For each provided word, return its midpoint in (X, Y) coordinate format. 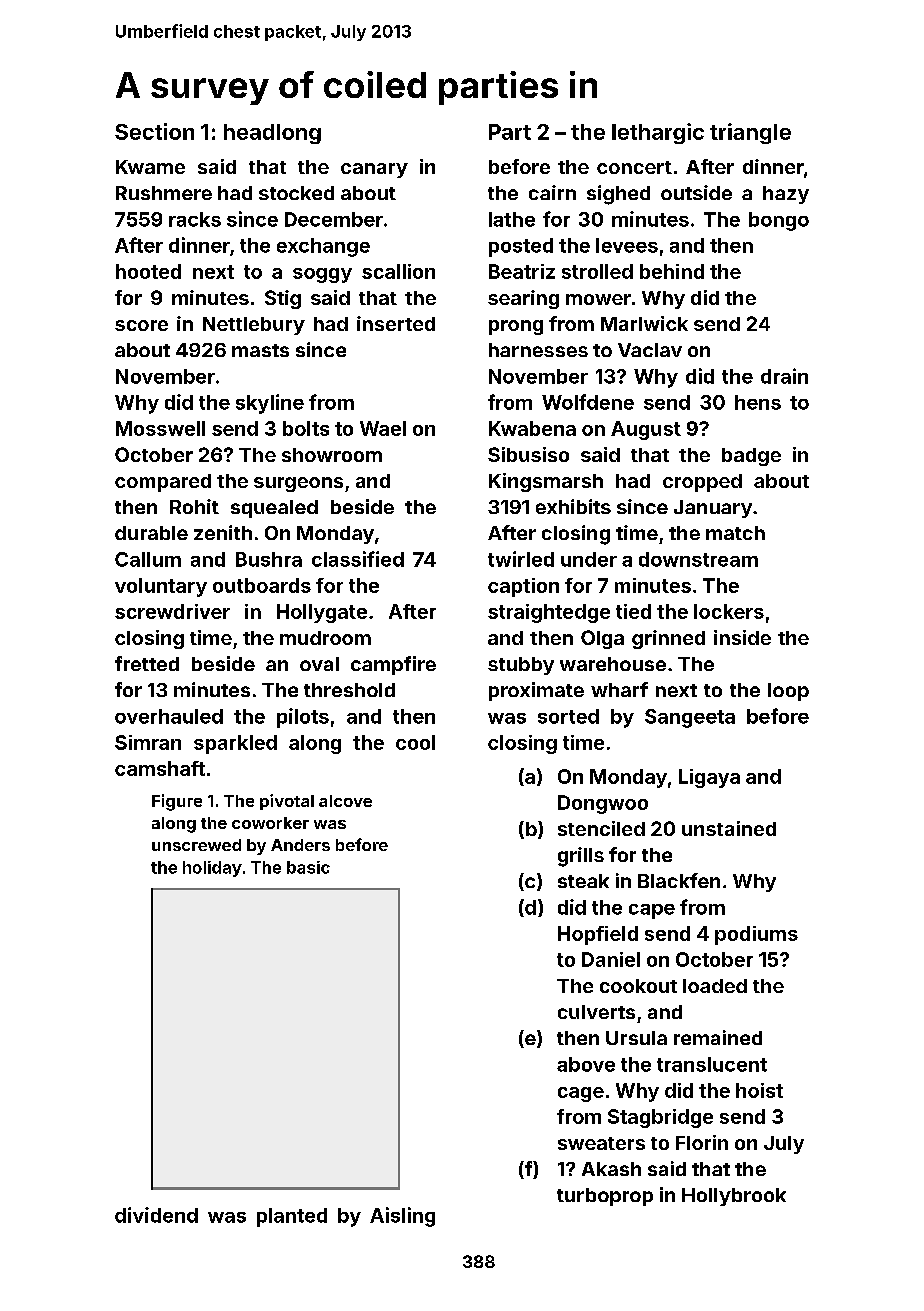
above (586, 1064)
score (141, 325)
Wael (383, 428)
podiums (756, 935)
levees (627, 245)
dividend (156, 1215)
